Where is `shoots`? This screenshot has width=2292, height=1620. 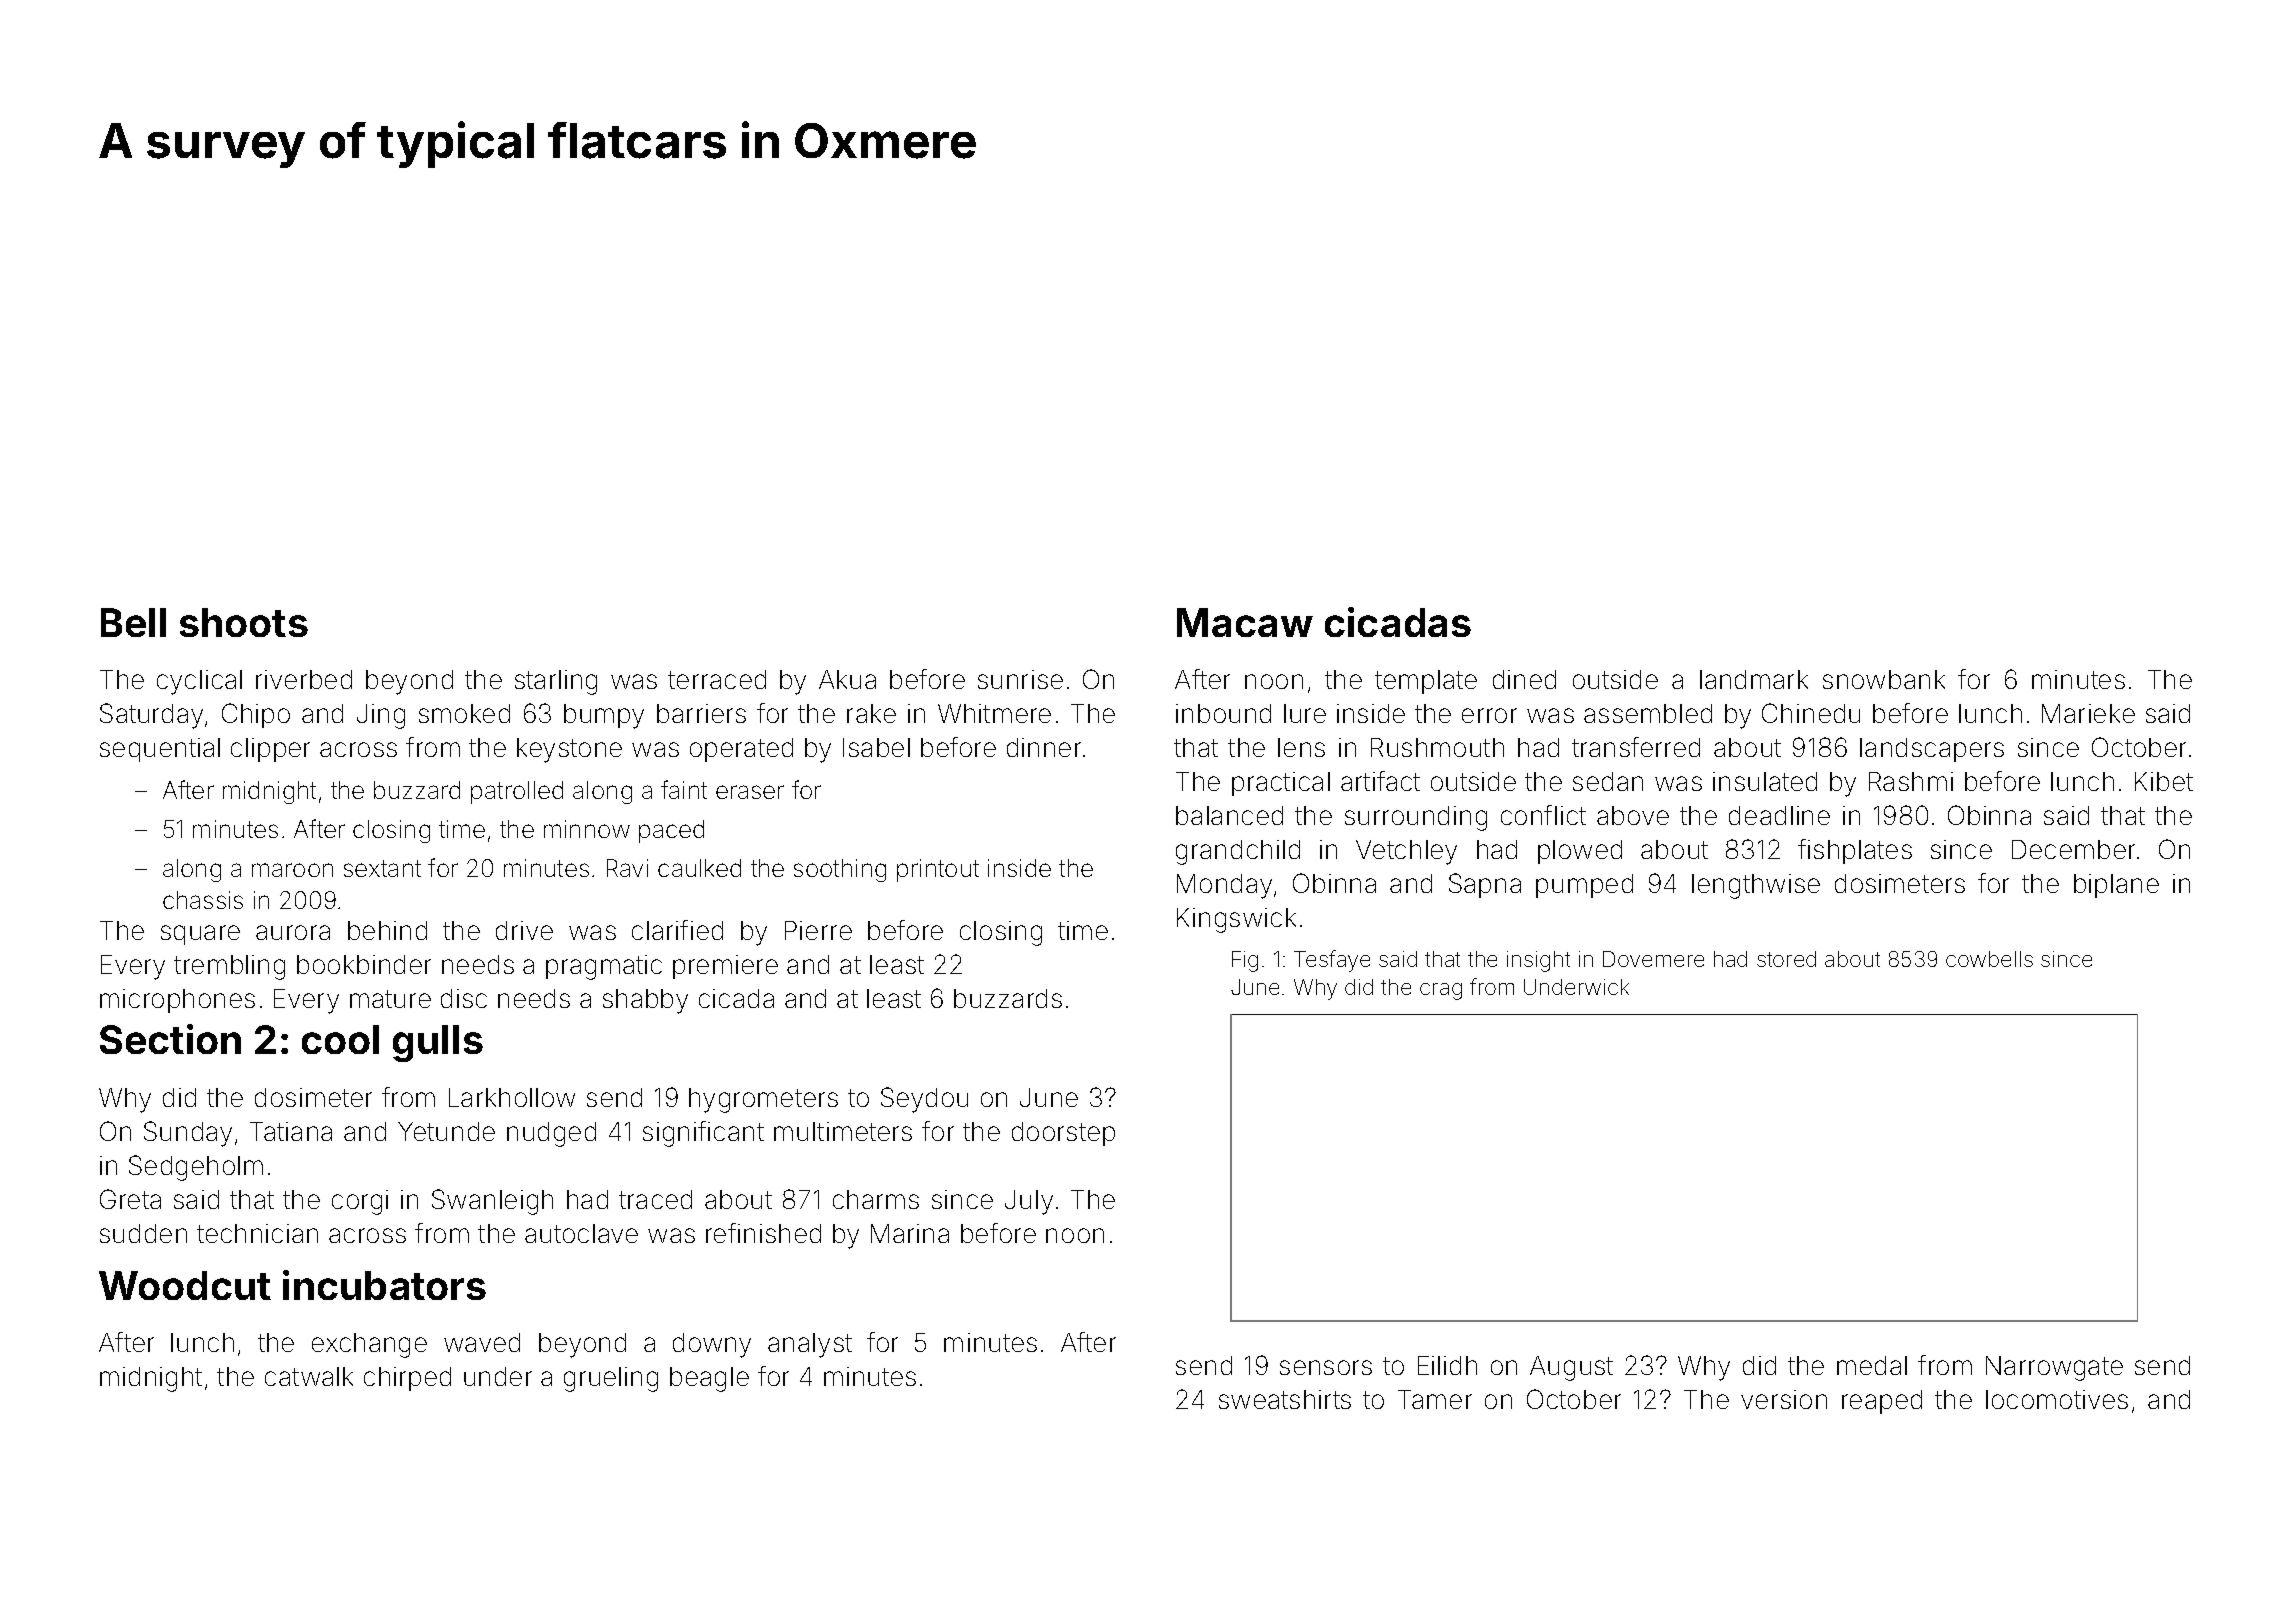
shoots is located at coordinates (244, 622).
